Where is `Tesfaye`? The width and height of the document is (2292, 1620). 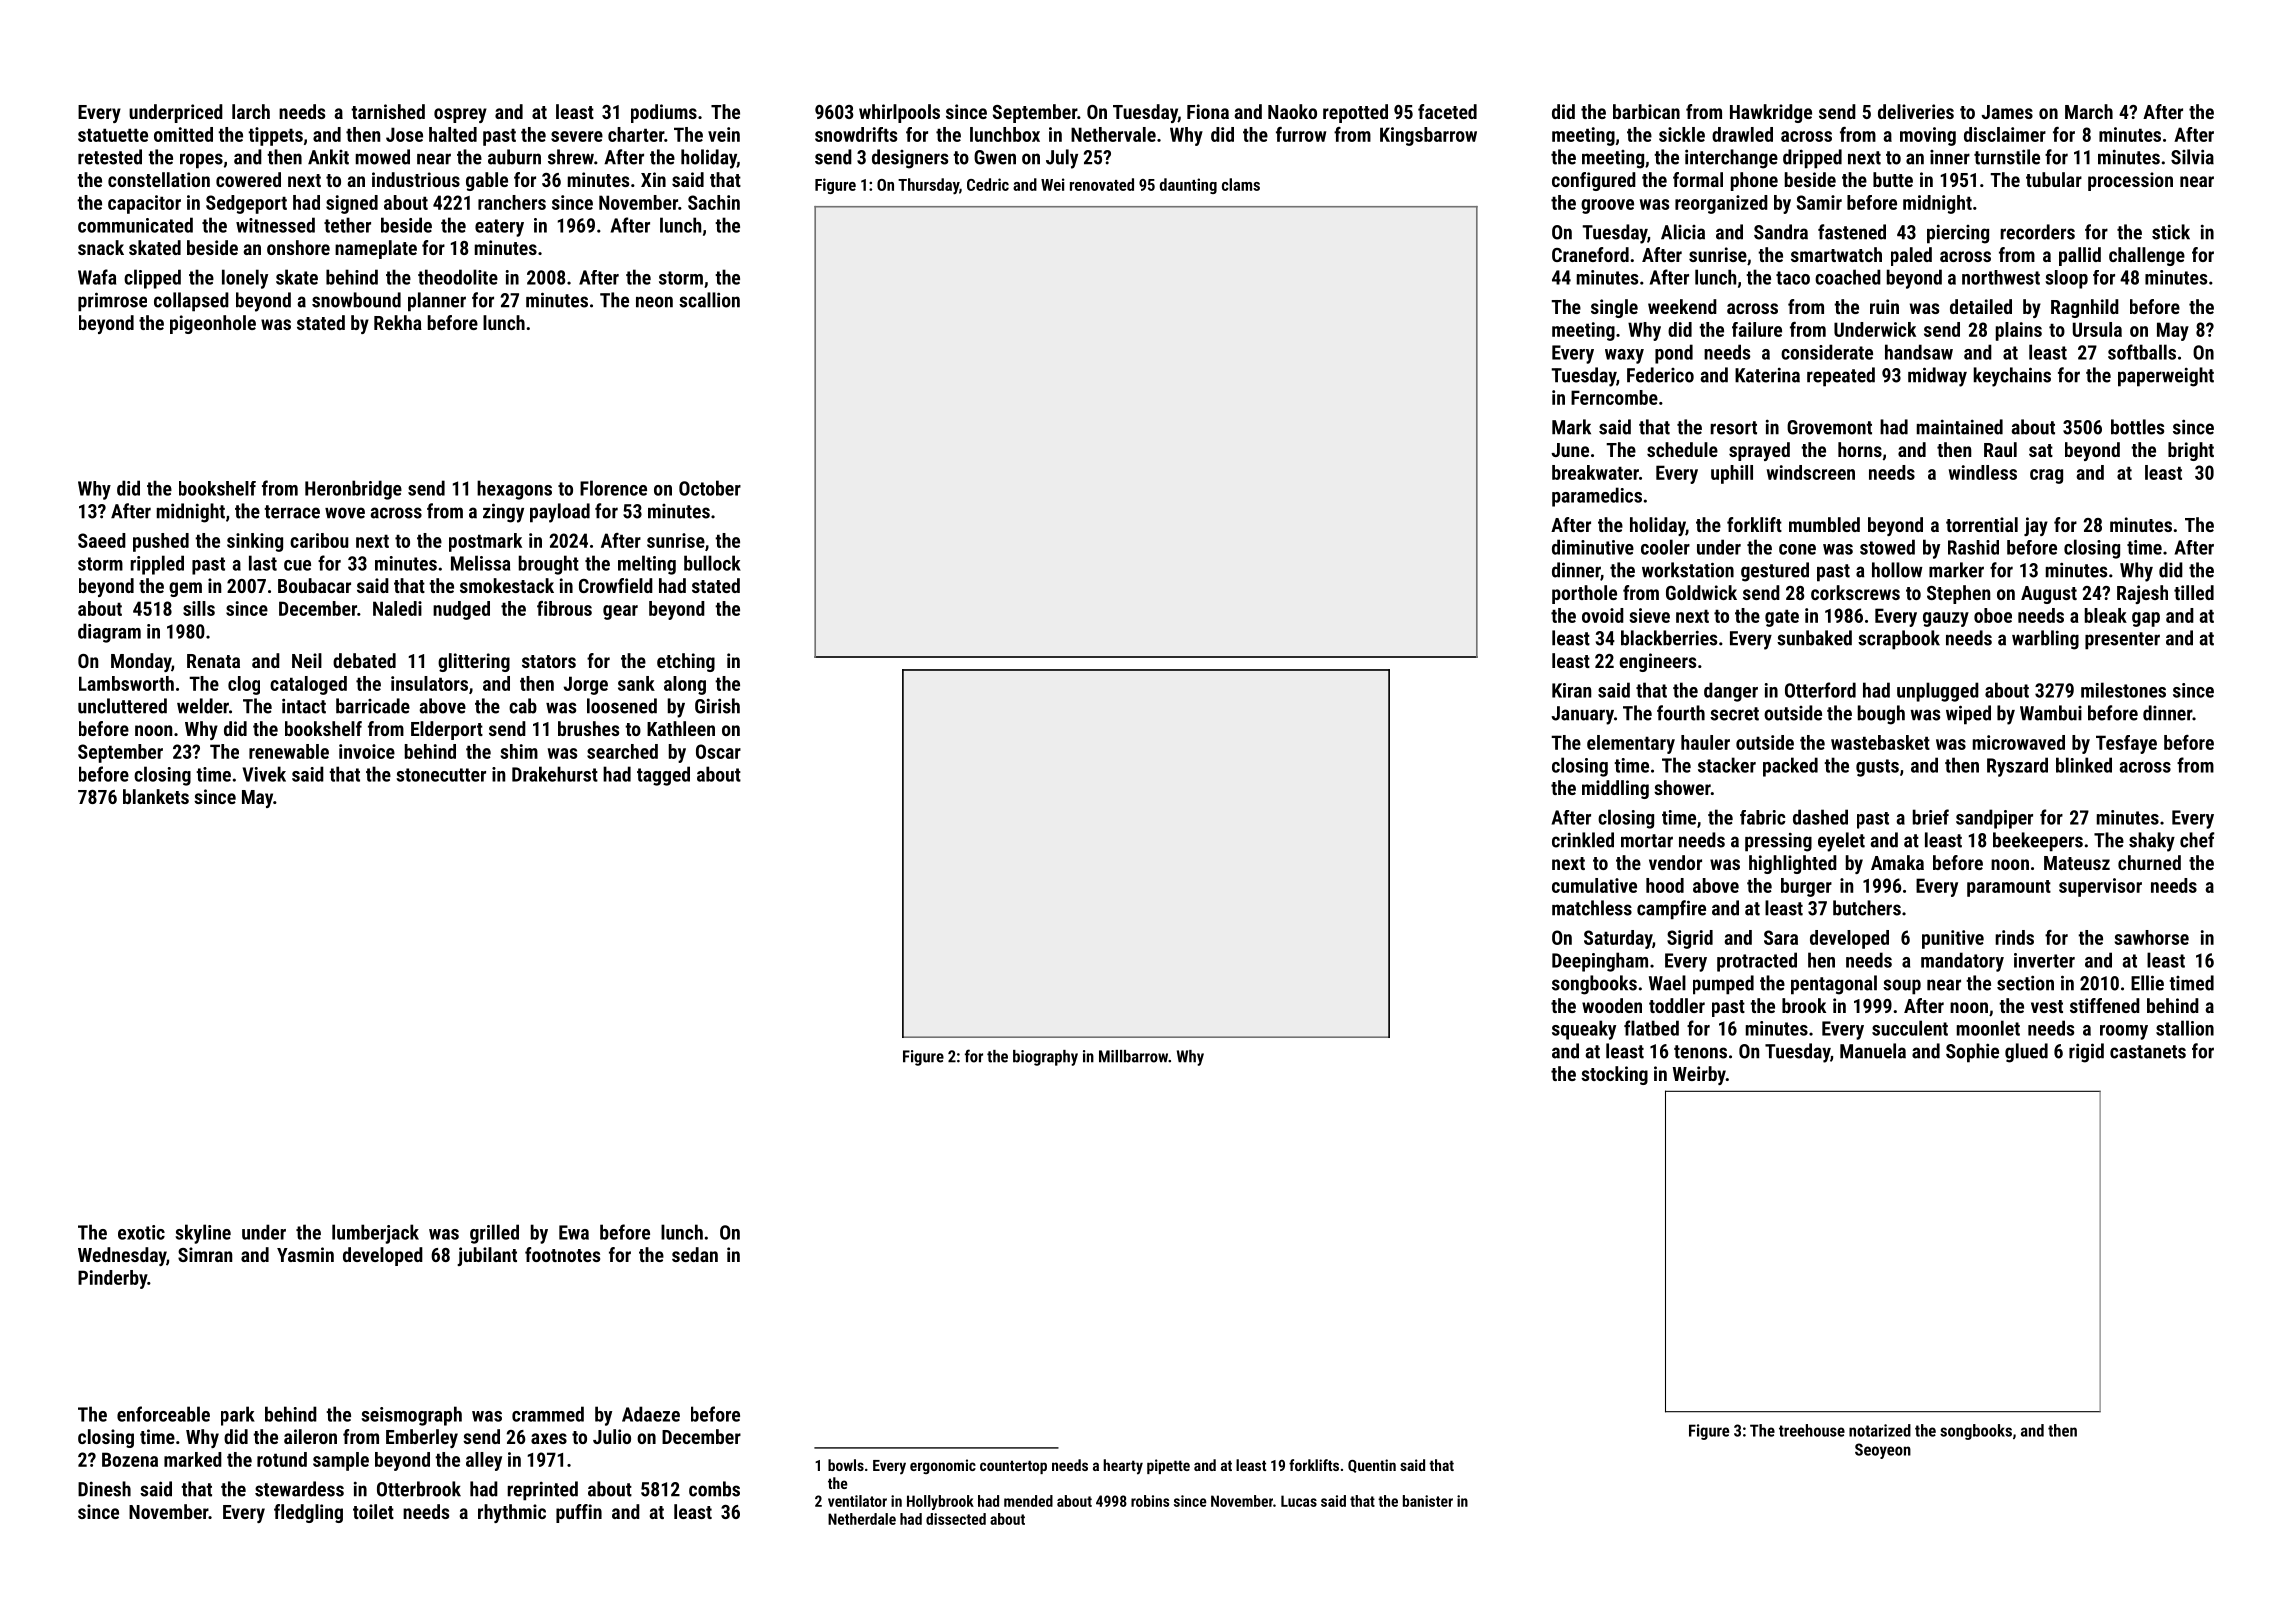 Tesfaye is located at coordinates (2126, 744).
